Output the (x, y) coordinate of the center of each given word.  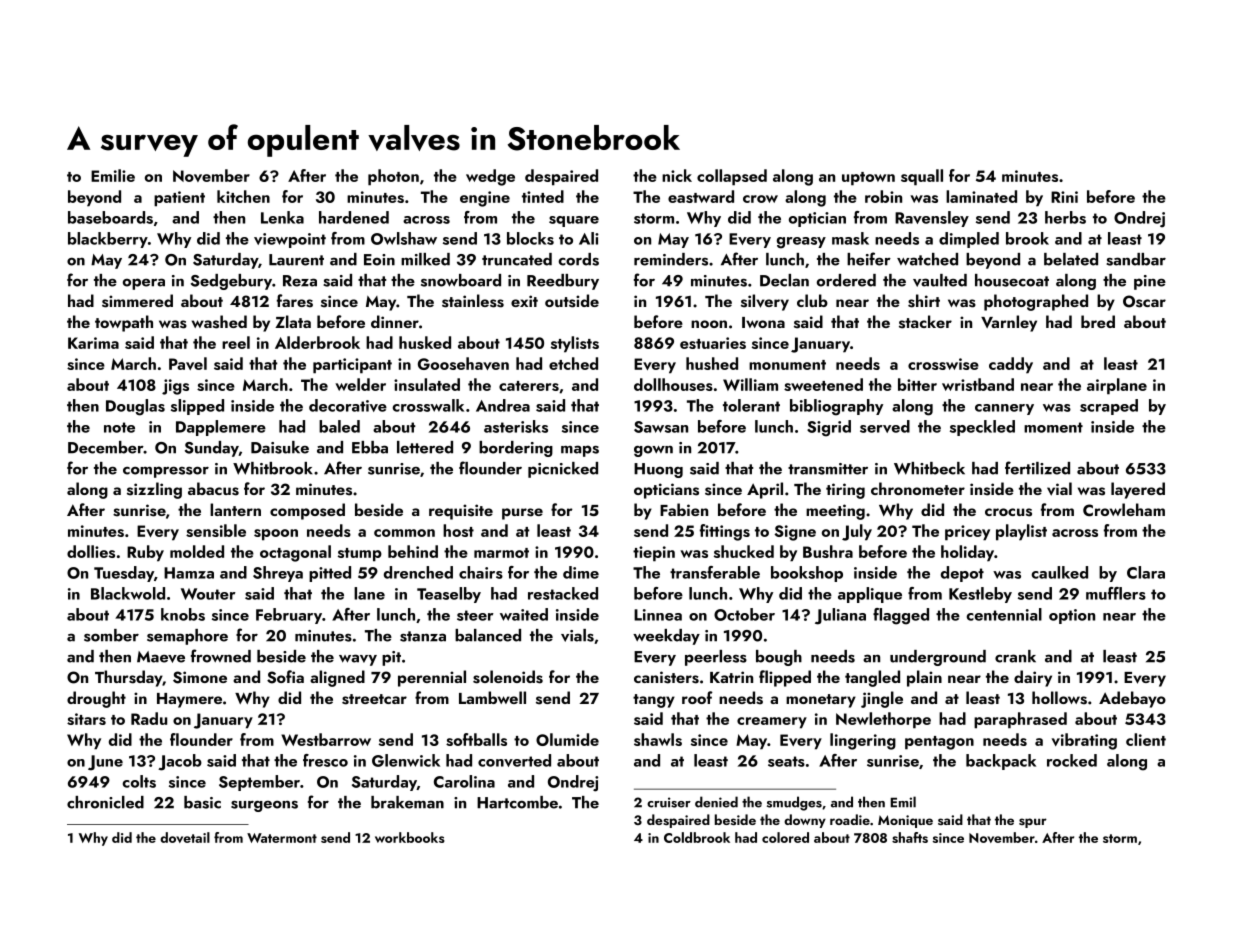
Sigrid (829, 428)
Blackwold (128, 593)
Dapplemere (221, 428)
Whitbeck (929, 468)
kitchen (243, 196)
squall (922, 177)
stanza (423, 636)
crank (1015, 656)
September (259, 783)
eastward (701, 196)
